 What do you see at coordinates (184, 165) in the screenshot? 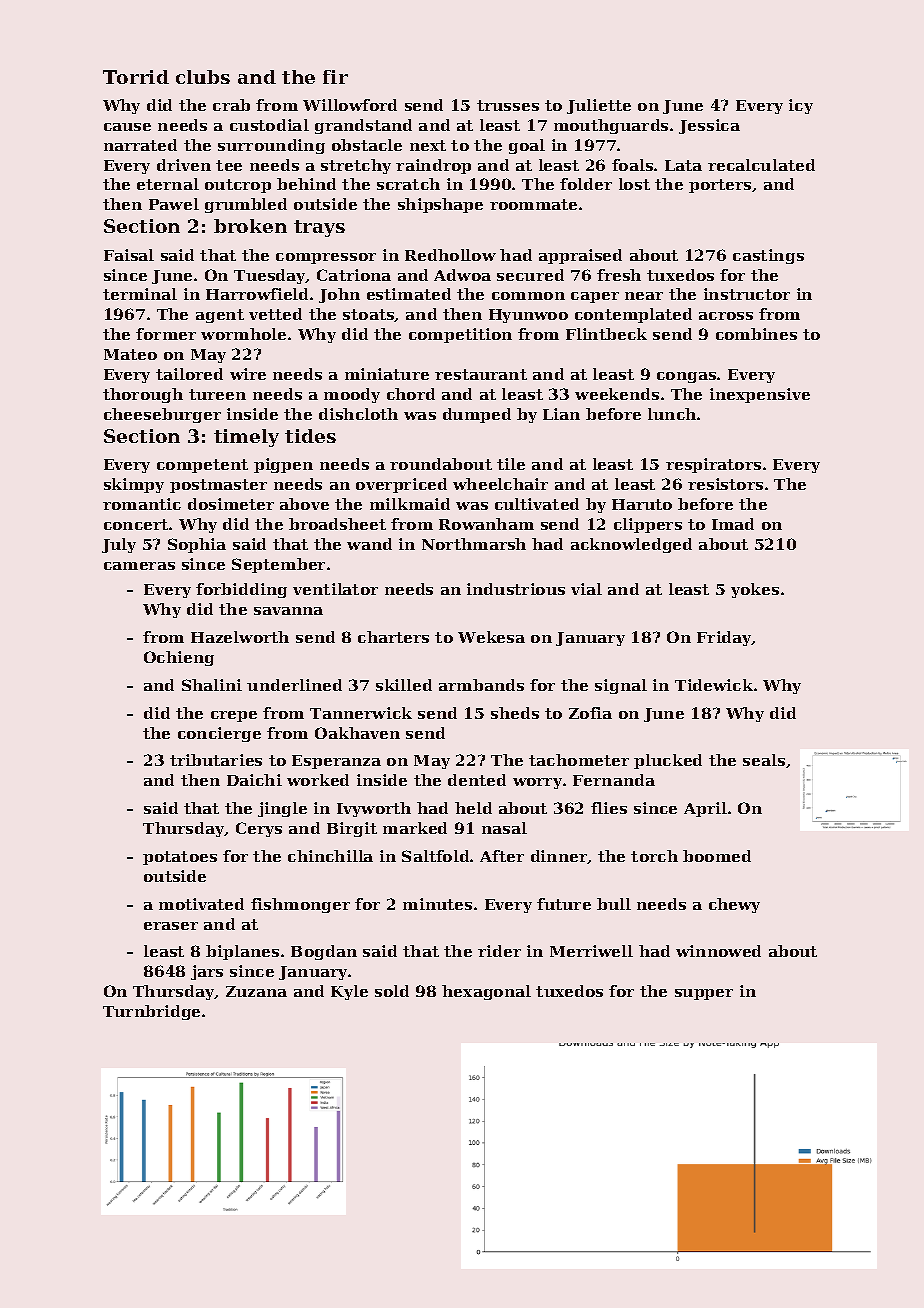
I see `driven` at bounding box center [184, 165].
